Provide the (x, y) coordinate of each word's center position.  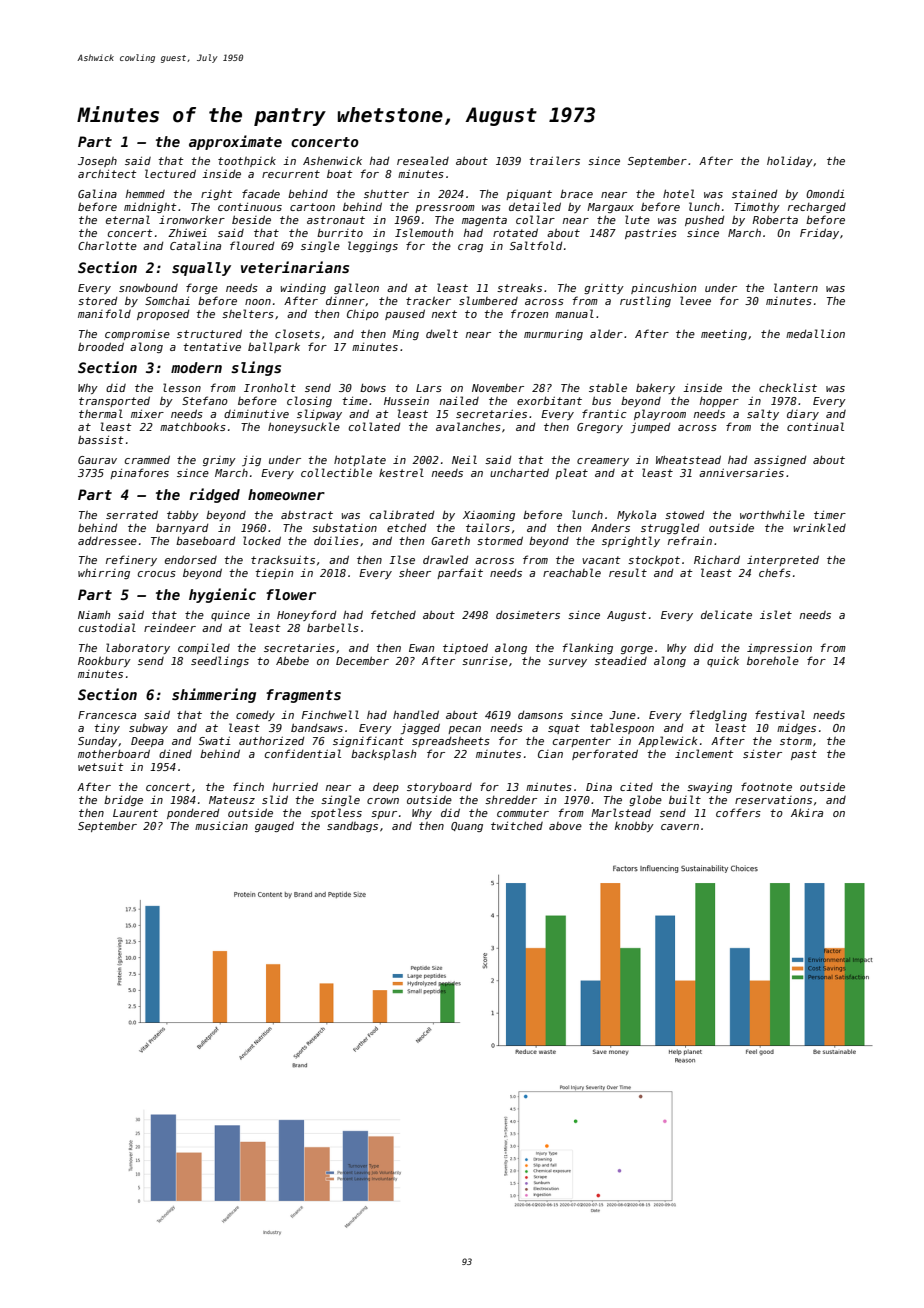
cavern (680, 827)
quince (230, 615)
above (565, 826)
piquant (529, 194)
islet (776, 614)
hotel (679, 193)
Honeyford (306, 615)
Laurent (135, 813)
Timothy (757, 207)
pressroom (445, 209)
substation (344, 527)
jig (251, 461)
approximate (235, 142)
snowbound (148, 288)
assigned (780, 461)
